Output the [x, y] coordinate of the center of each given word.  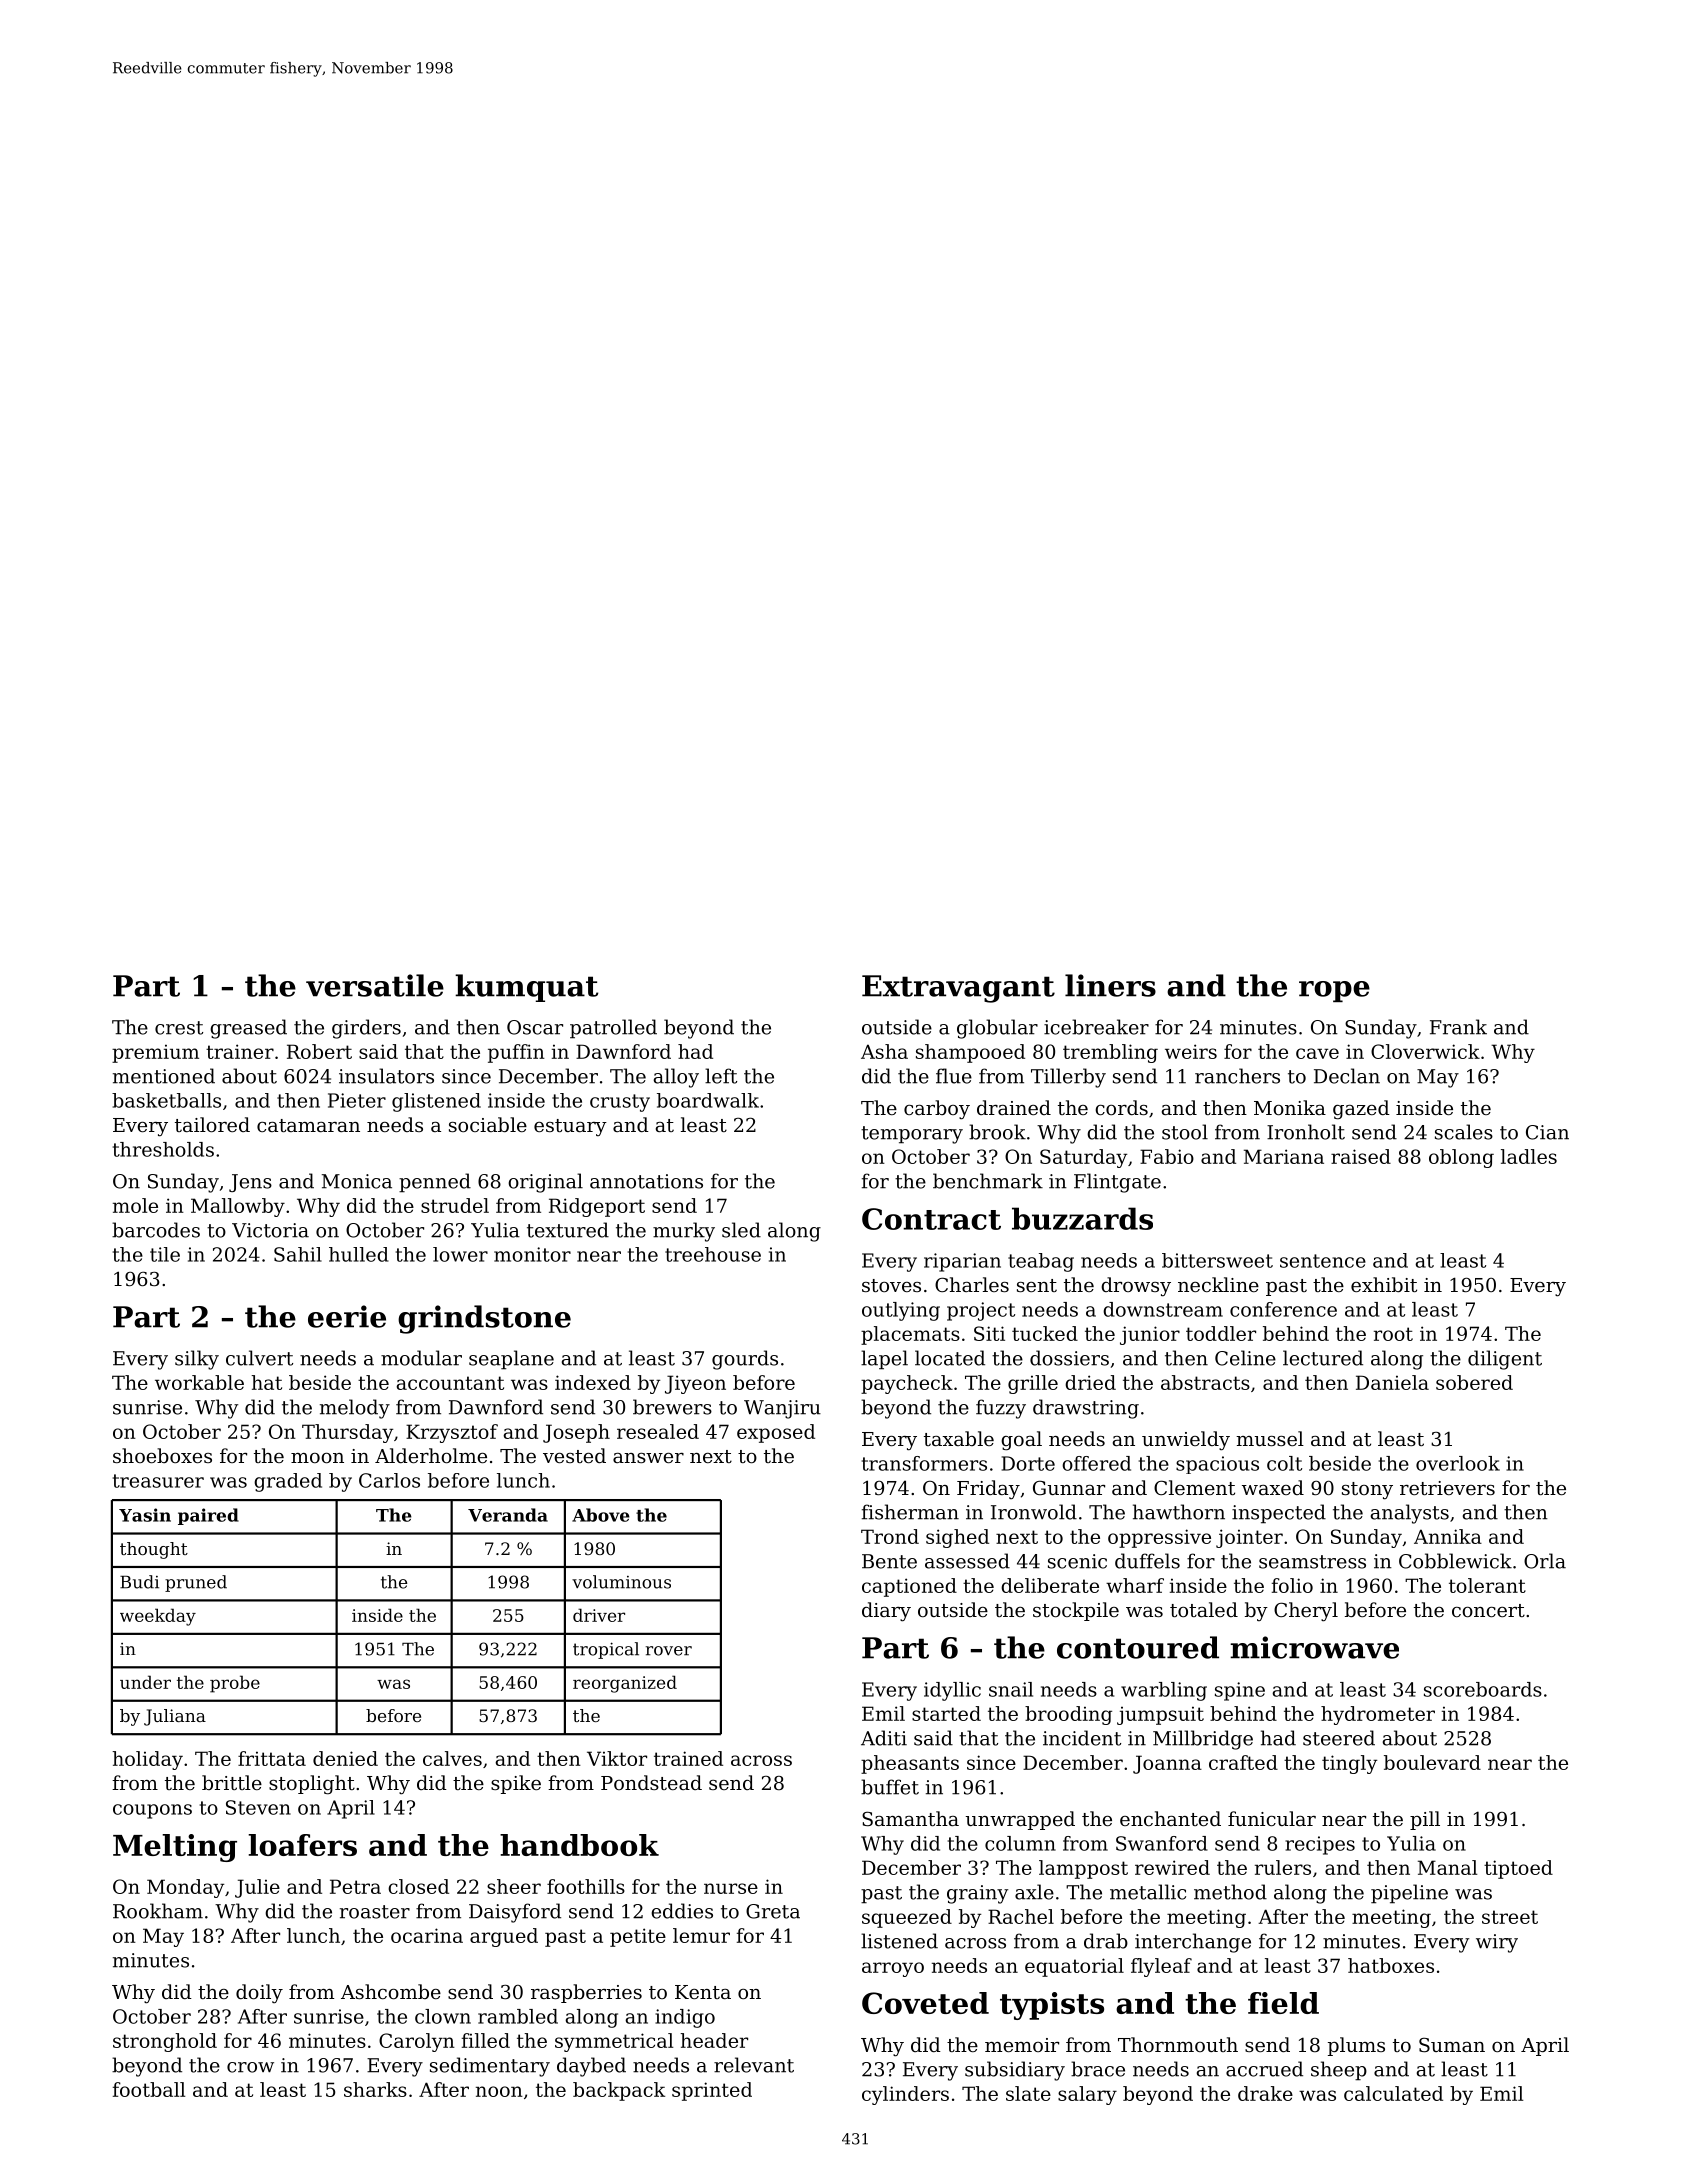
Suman [1452, 2045]
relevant [754, 2065]
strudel [455, 1205]
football [149, 2089]
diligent [1505, 1360]
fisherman [910, 1512]
